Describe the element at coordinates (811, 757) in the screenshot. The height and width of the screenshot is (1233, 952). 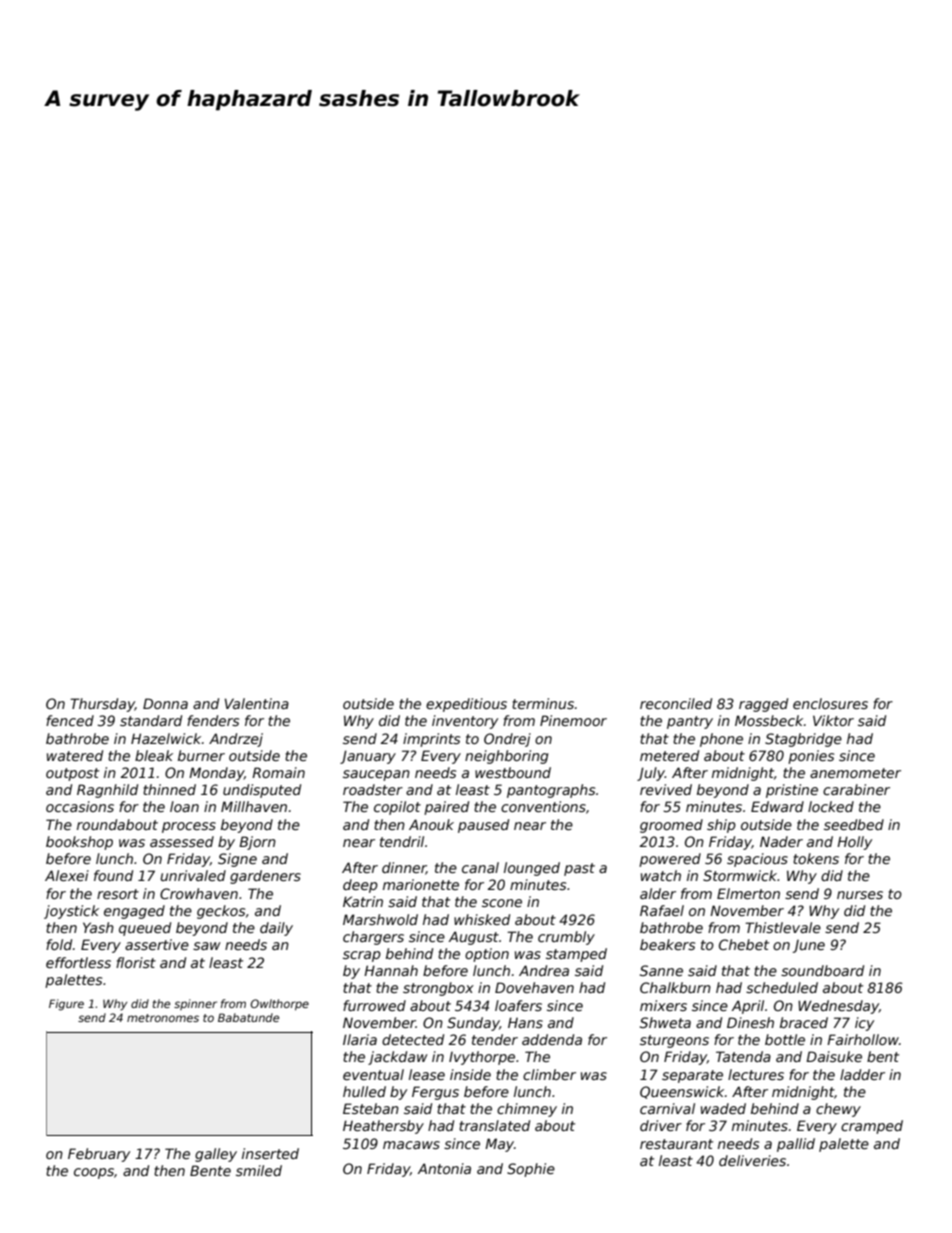
I see `ponies` at that location.
